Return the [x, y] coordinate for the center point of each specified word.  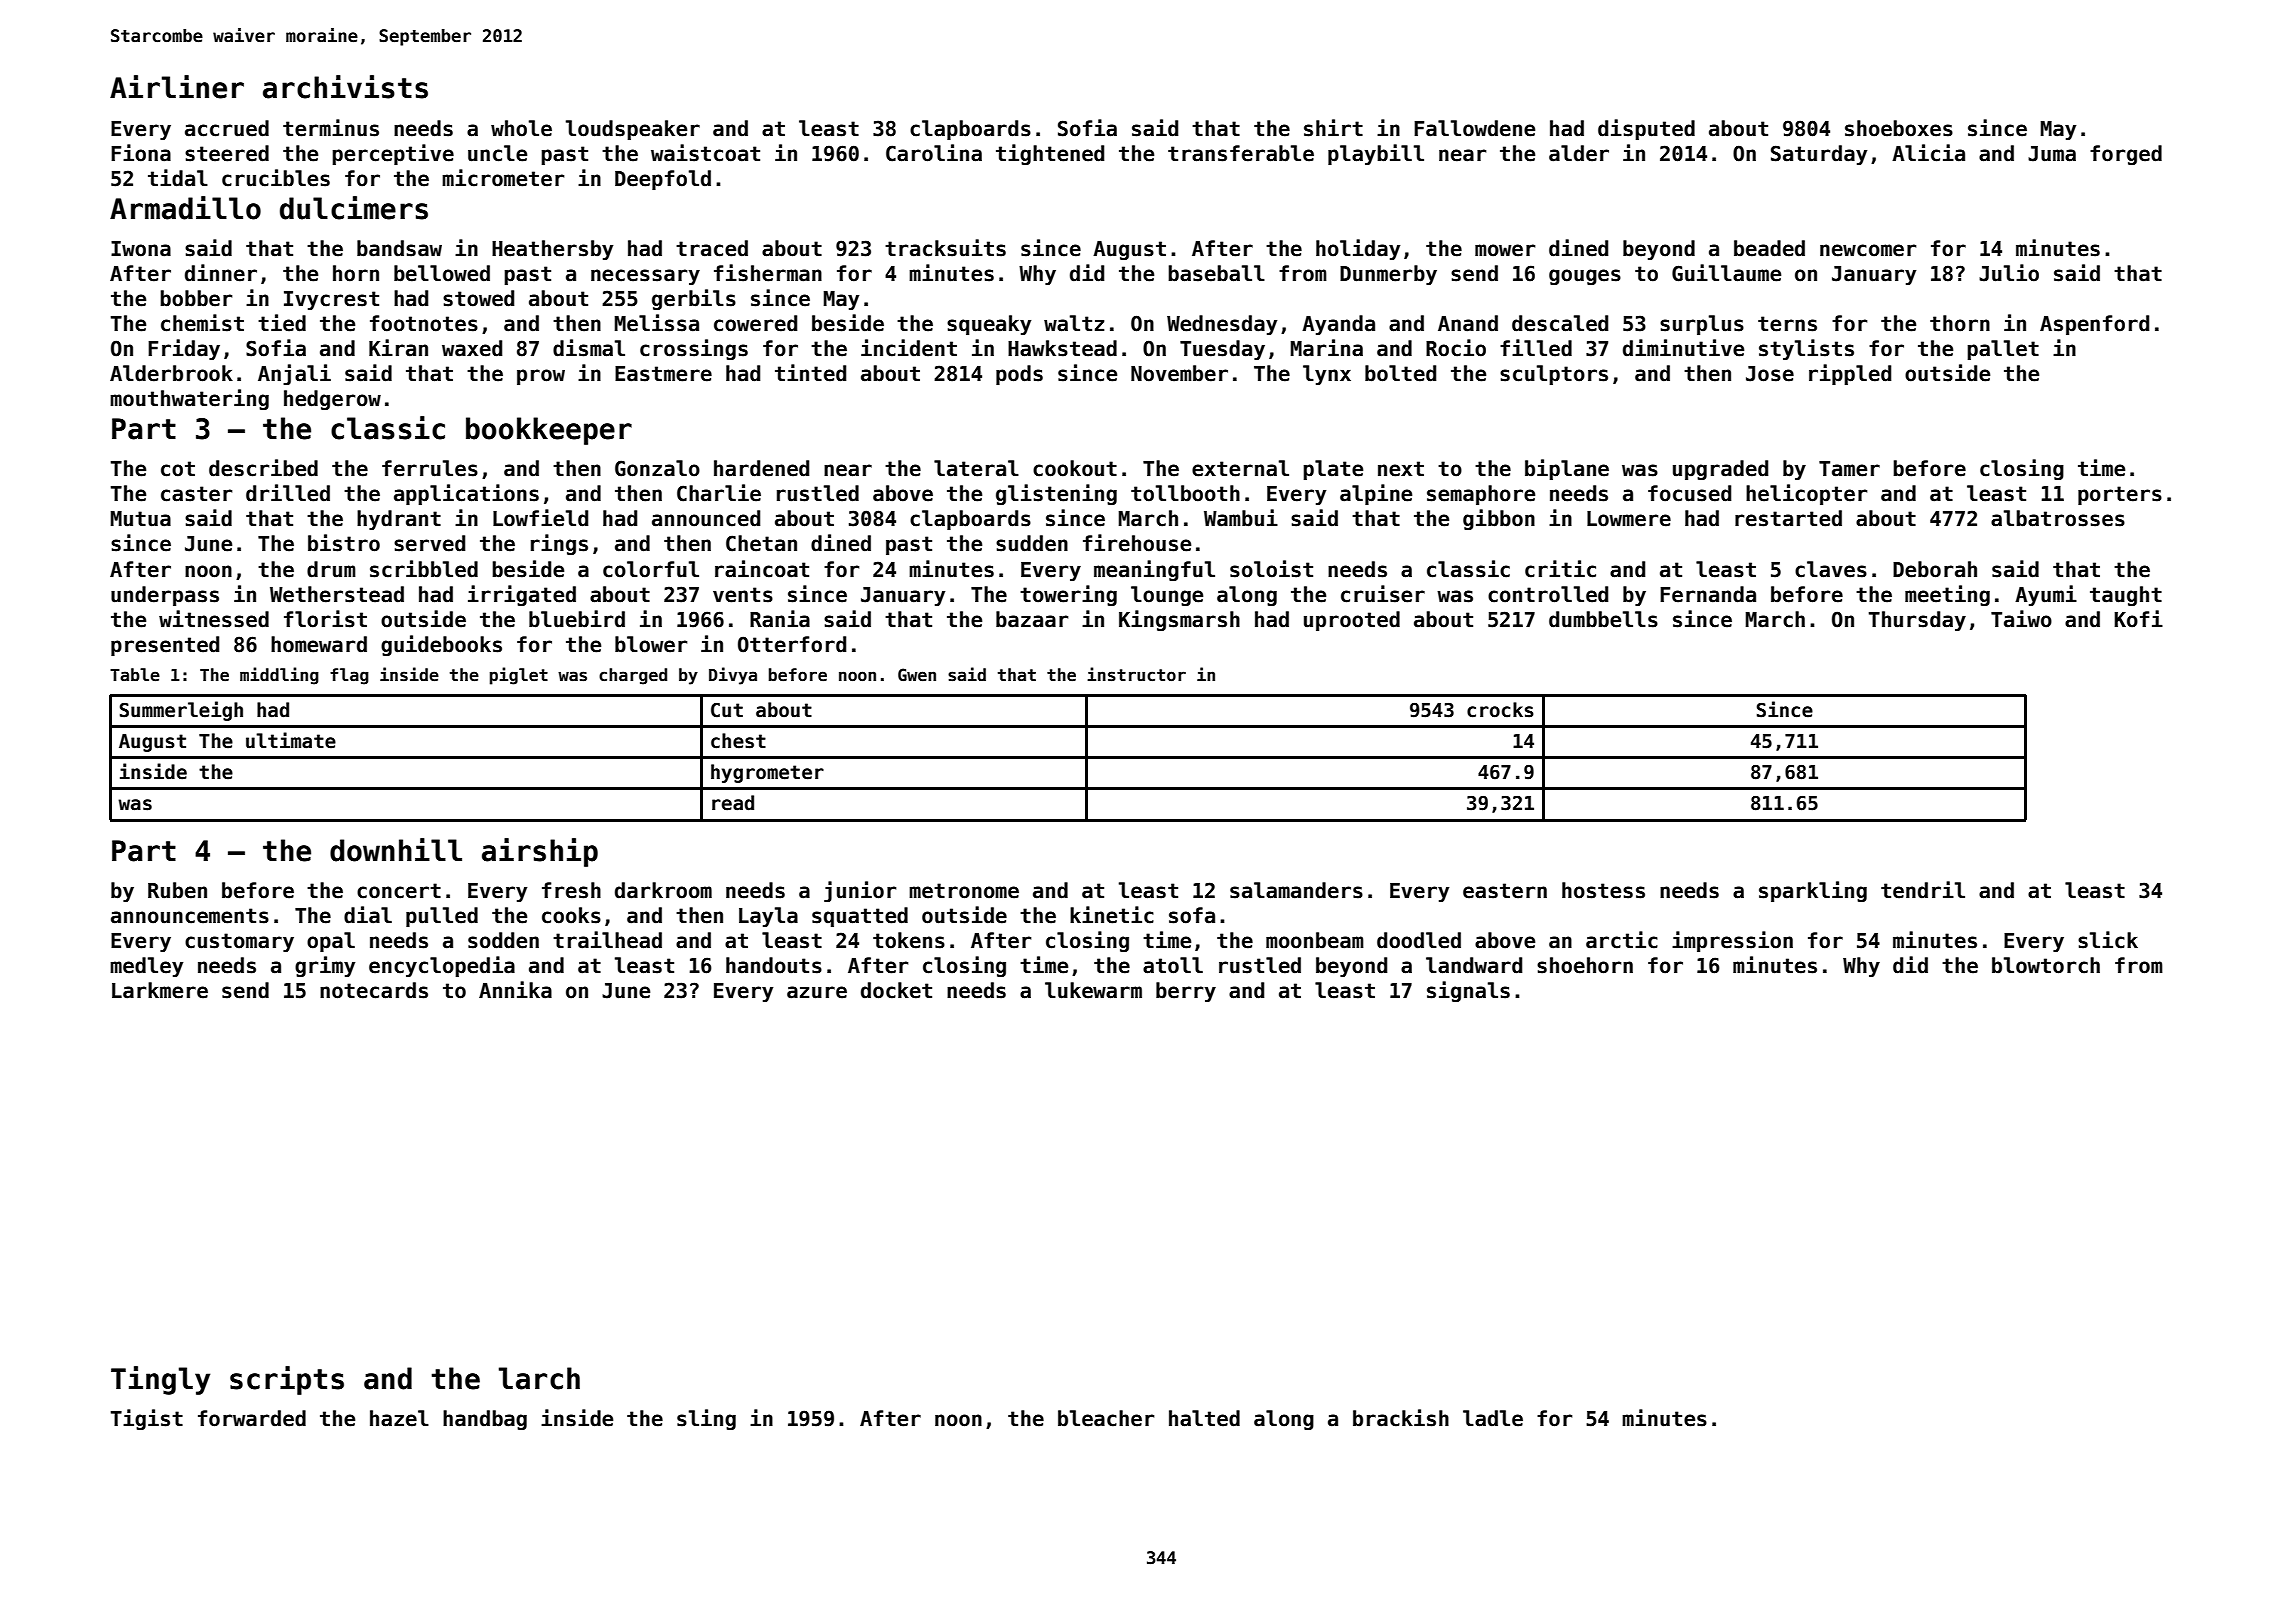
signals [1468, 991]
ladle [1493, 1418]
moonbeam [1315, 940]
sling [706, 1419]
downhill [396, 850]
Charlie [719, 493]
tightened [1050, 154]
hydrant [399, 520]
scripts [287, 1380]
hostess [1603, 890]
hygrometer [767, 773]
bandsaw [399, 248]
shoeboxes [1899, 128]
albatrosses [2058, 518]
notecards [374, 990]
